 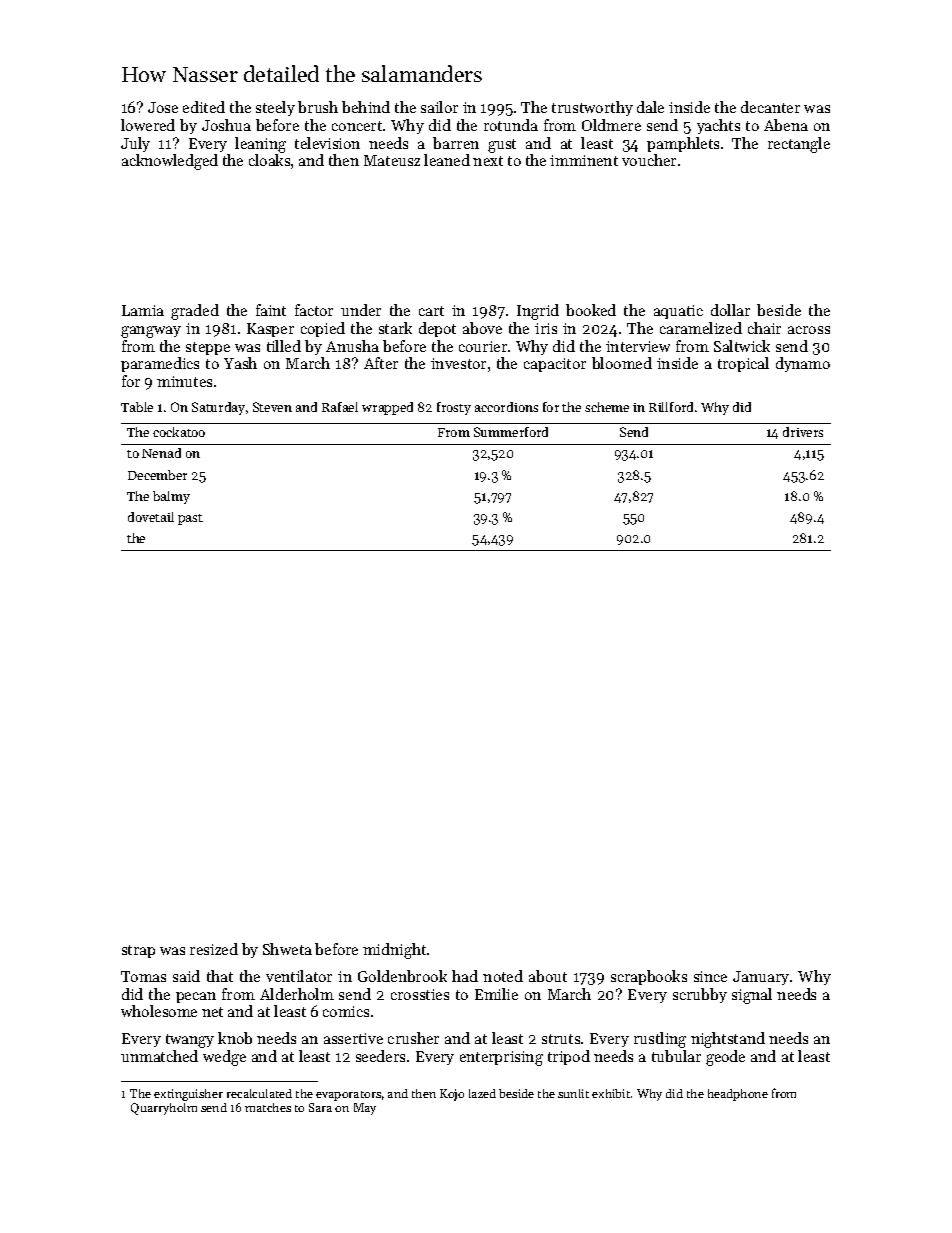 What do you see at coordinates (163, 107) in the page?
I see `Jose` at bounding box center [163, 107].
